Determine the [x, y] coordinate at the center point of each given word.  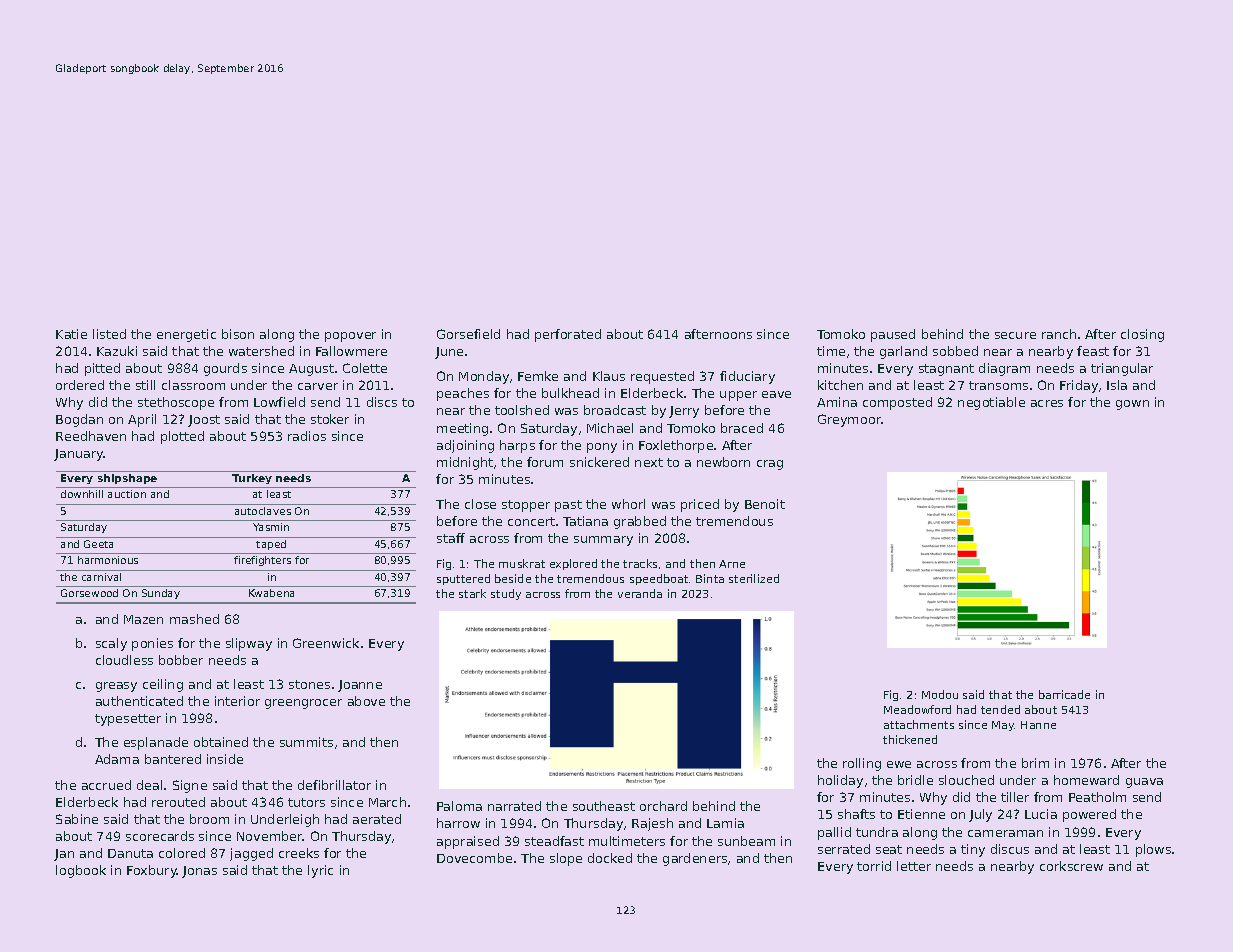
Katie [71, 334]
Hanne [1038, 725]
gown [1132, 405]
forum [545, 462]
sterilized [754, 578]
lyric [320, 871]
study [506, 594]
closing [1142, 335]
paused [893, 335]
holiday [840, 781]
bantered [173, 759]
